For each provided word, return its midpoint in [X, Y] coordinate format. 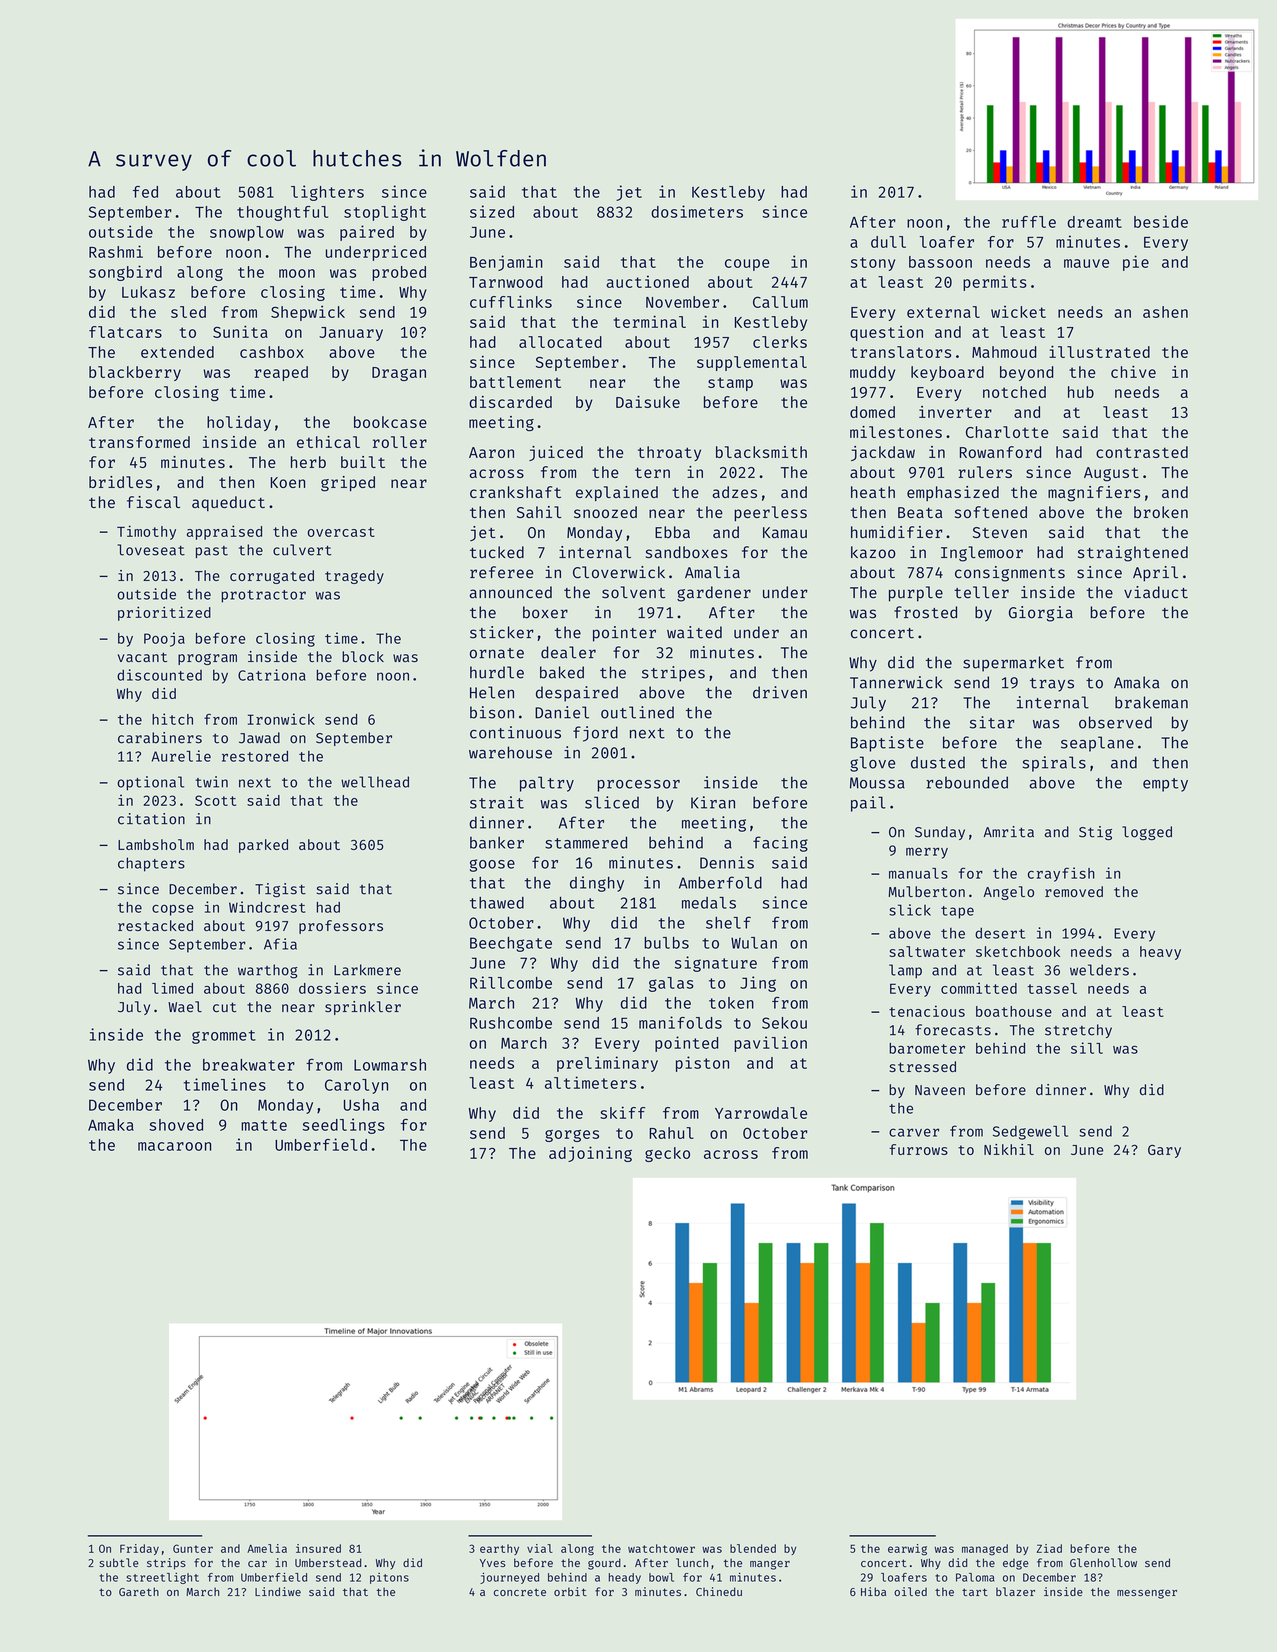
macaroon [174, 1146]
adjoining [590, 1154]
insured [318, 1548]
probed [399, 273]
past [212, 552]
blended [753, 1548]
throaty [669, 453]
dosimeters [697, 211]
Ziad [1049, 1548]
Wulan [754, 943]
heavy [1160, 953]
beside [1161, 221]
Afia [280, 944]
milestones [896, 432]
